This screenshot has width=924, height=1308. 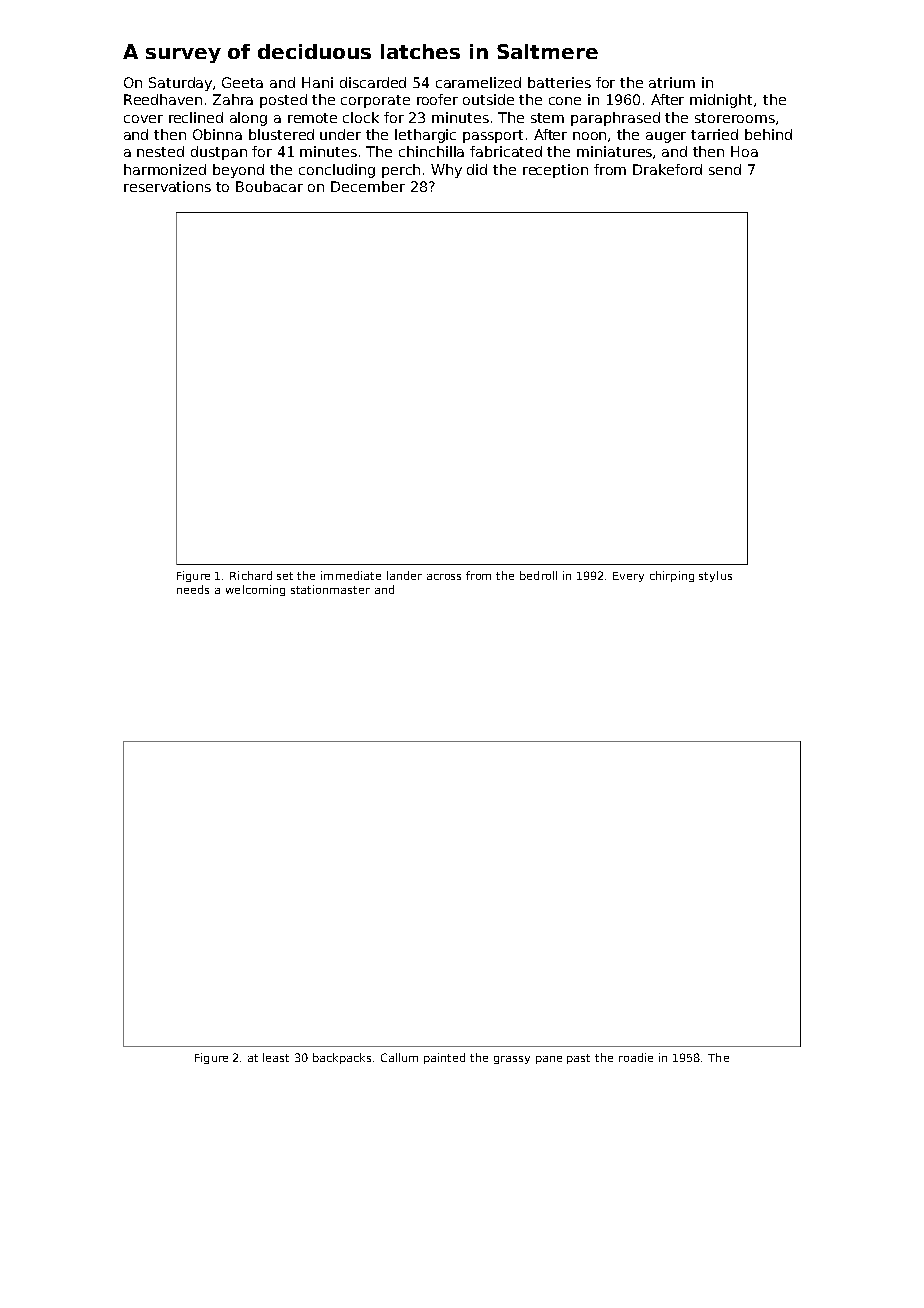 What do you see at coordinates (628, 577) in the screenshot?
I see `Every` at bounding box center [628, 577].
